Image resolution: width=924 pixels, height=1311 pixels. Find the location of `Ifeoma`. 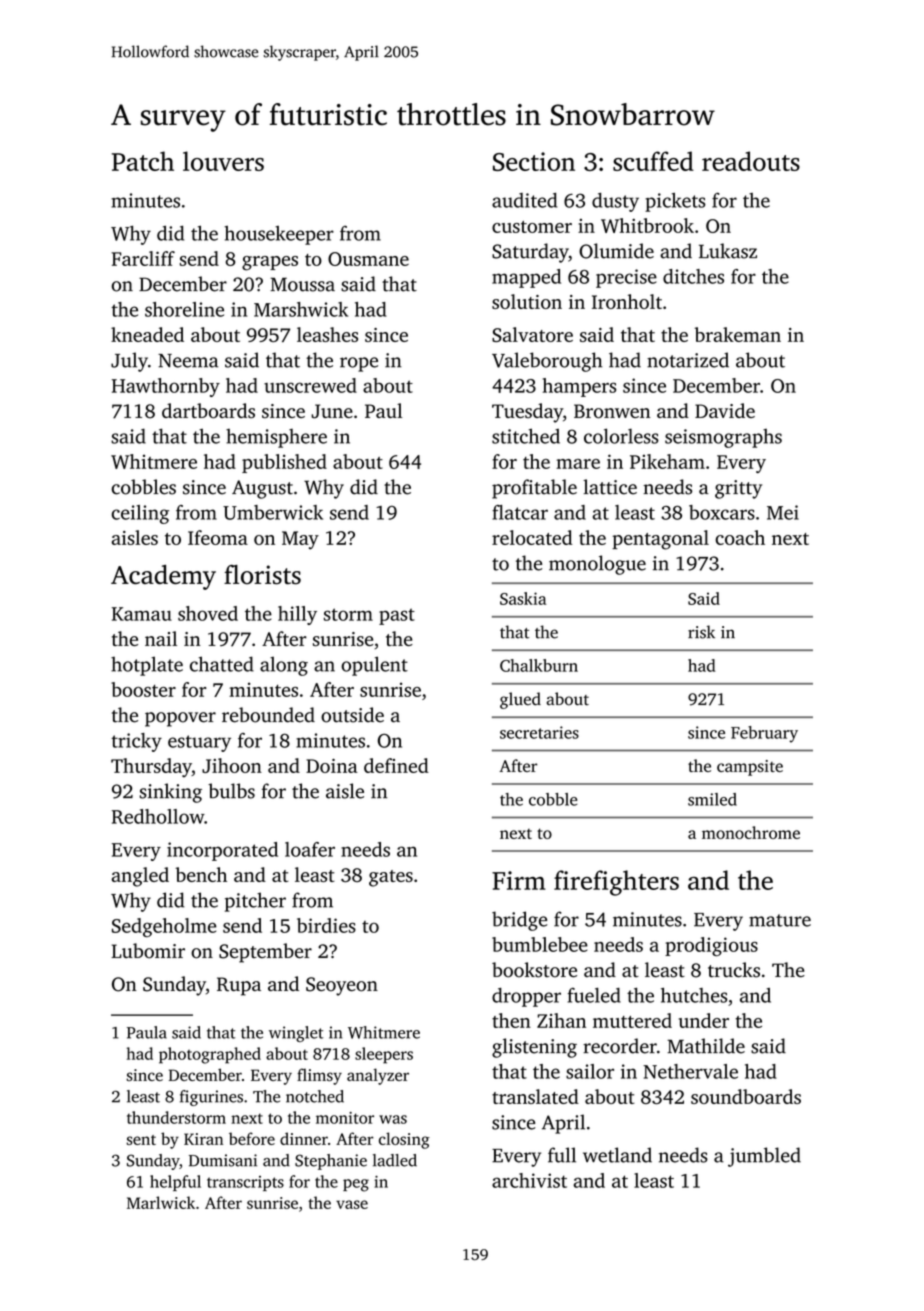

Ifeoma is located at coordinates (218, 537).
